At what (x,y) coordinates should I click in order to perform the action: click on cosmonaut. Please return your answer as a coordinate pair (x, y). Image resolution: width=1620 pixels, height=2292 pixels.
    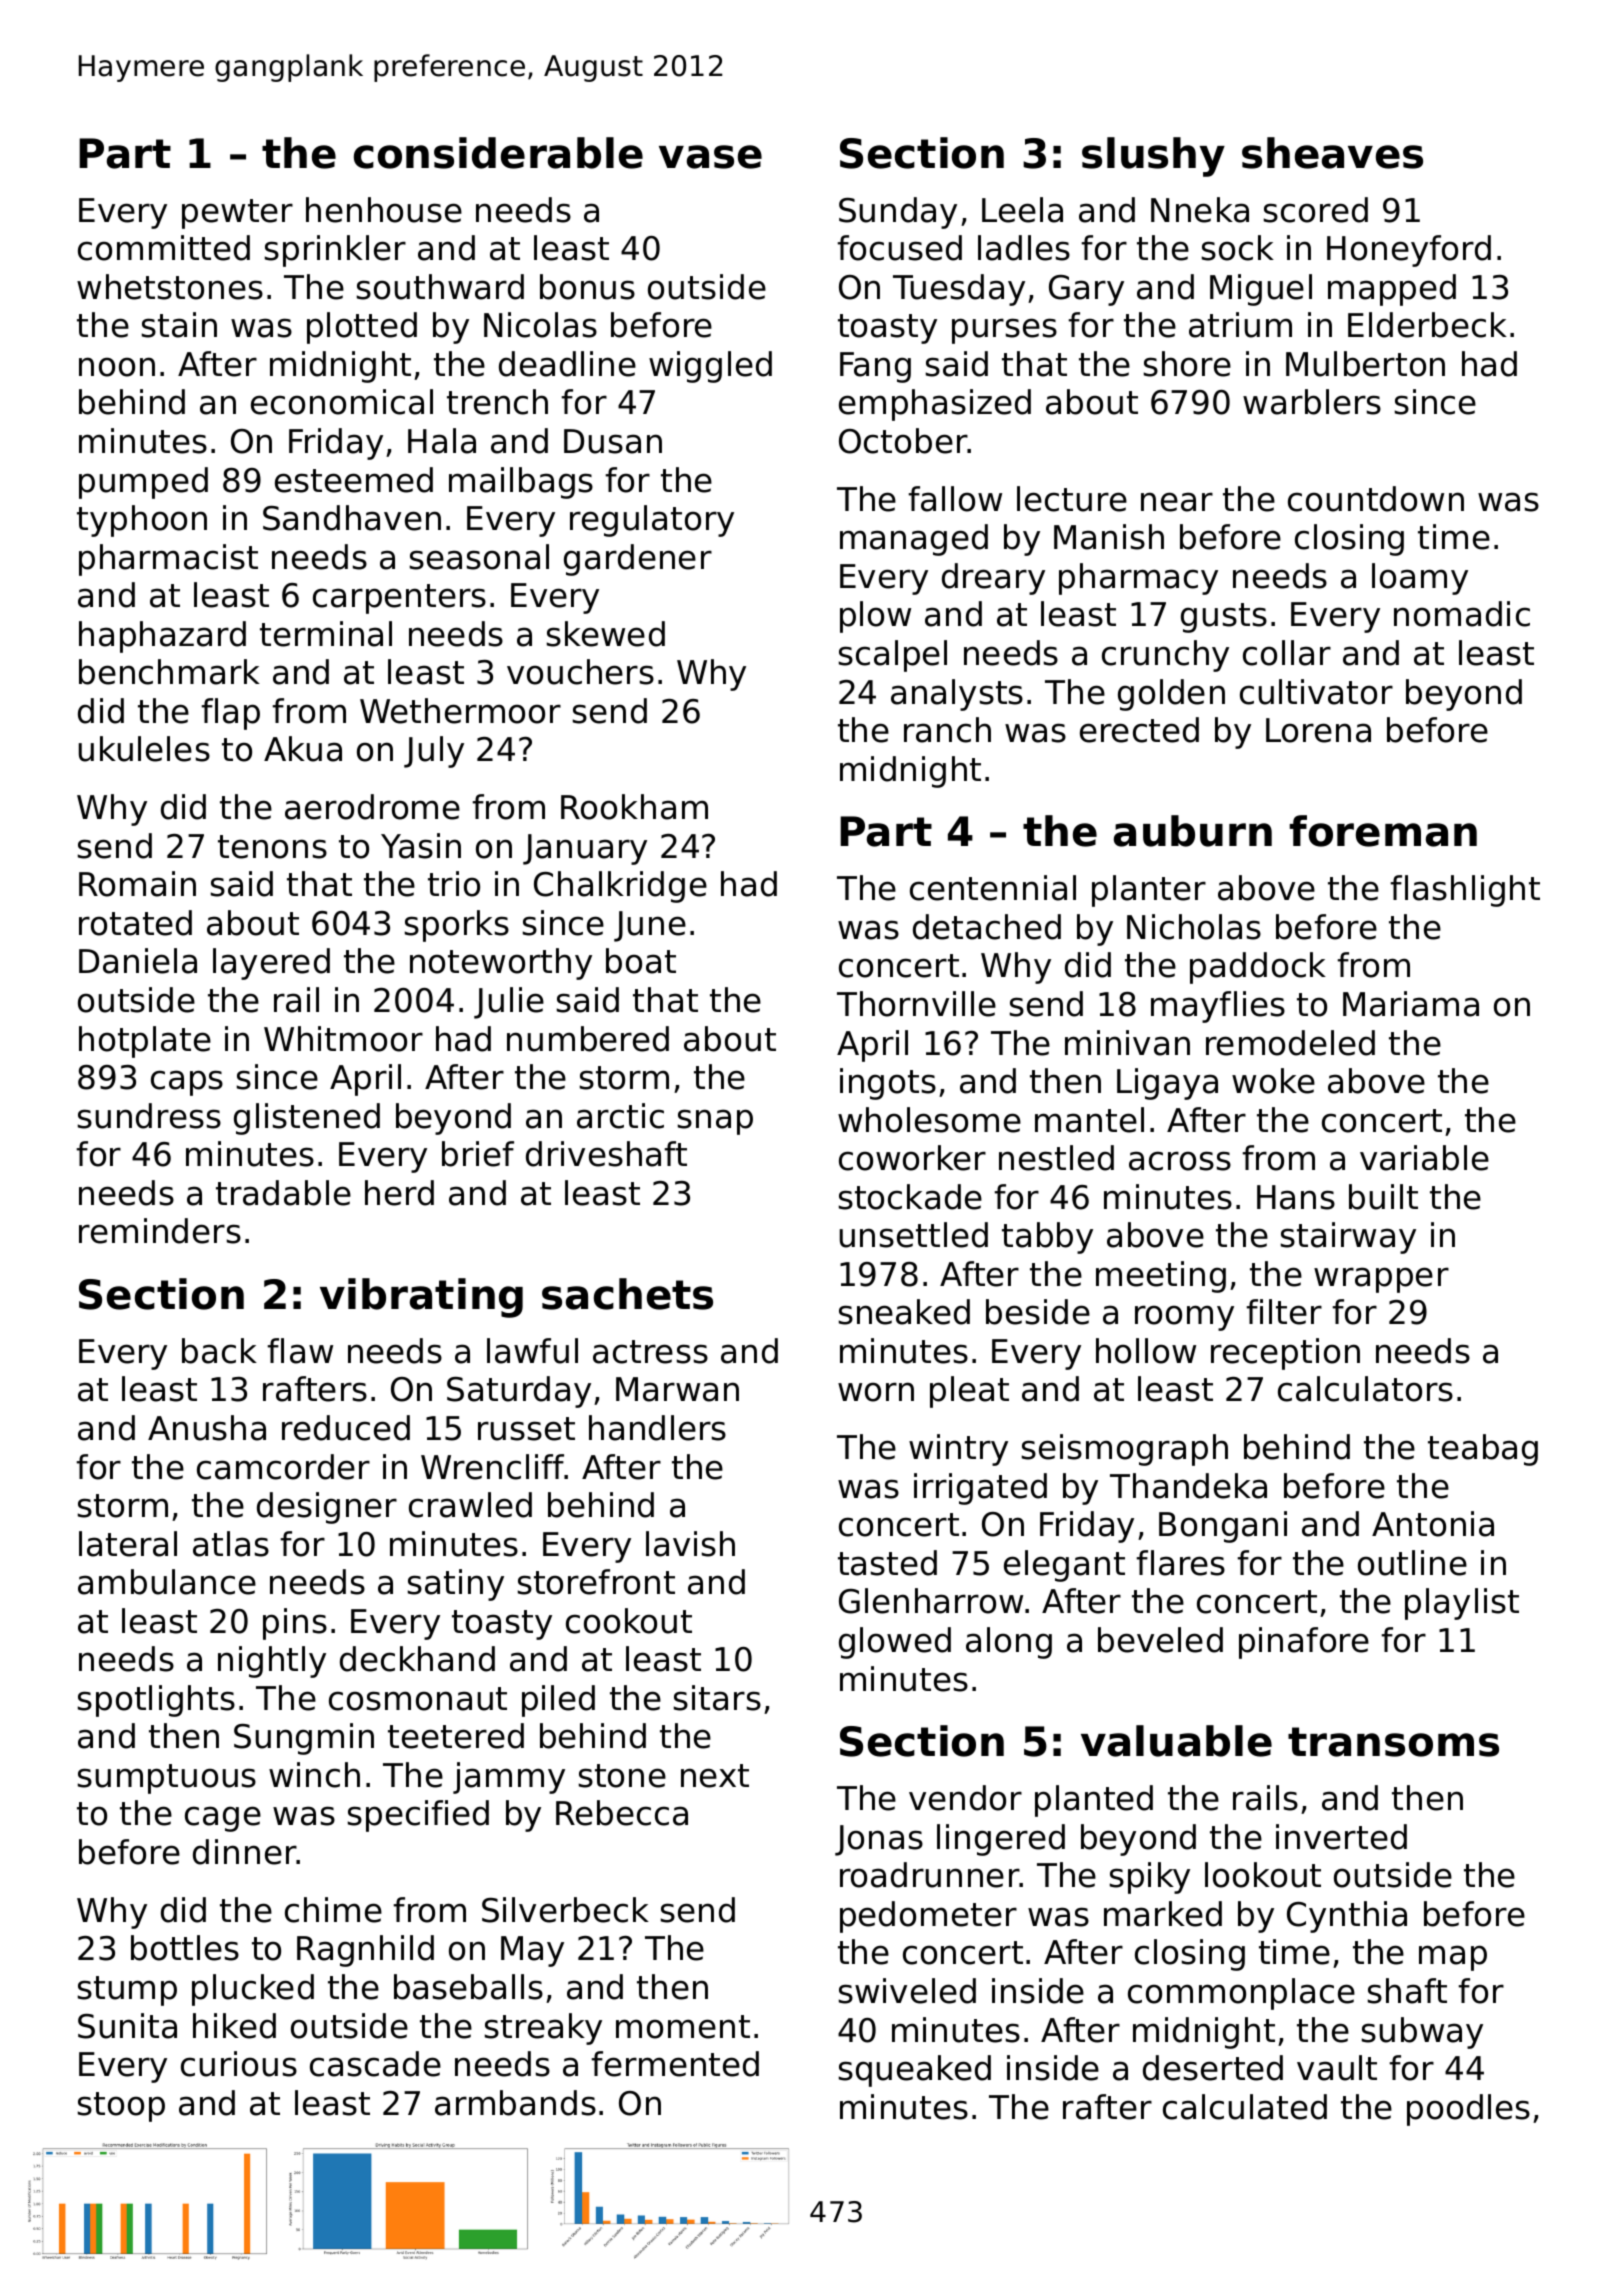
    Looking at the image, I should click on (418, 1699).
